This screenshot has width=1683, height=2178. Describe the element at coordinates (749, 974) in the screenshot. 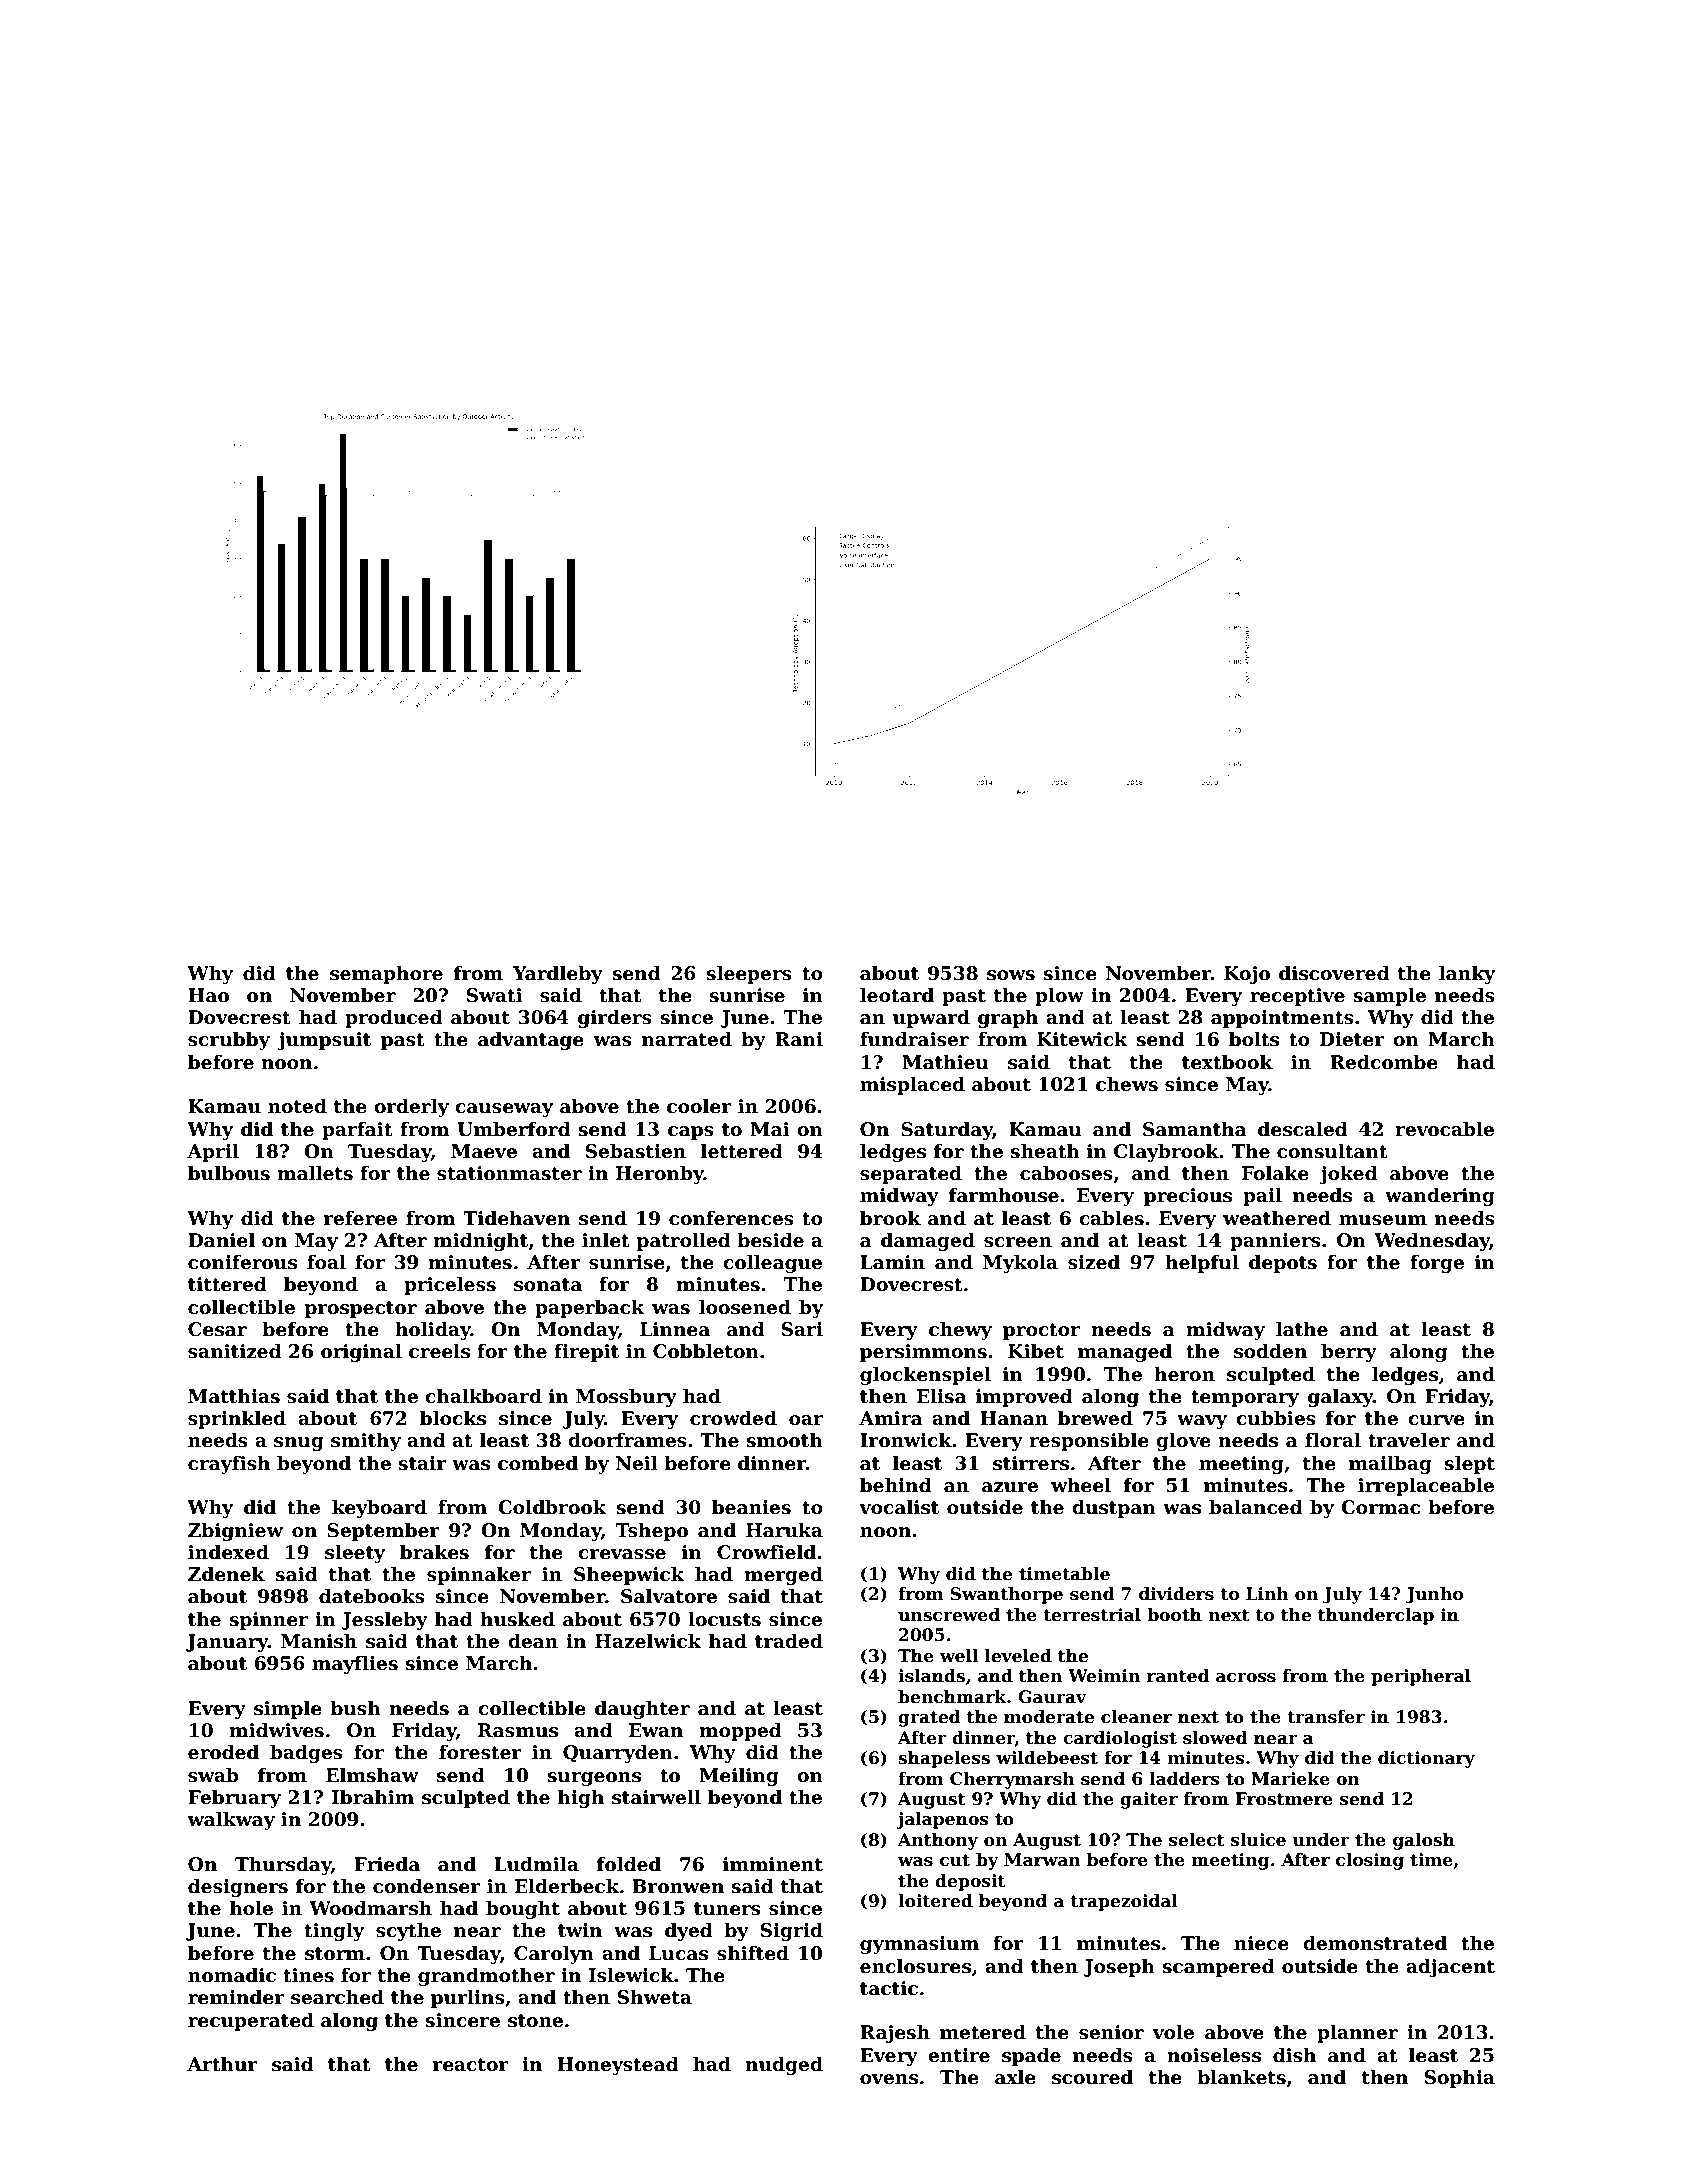

I see `sleepers` at that location.
